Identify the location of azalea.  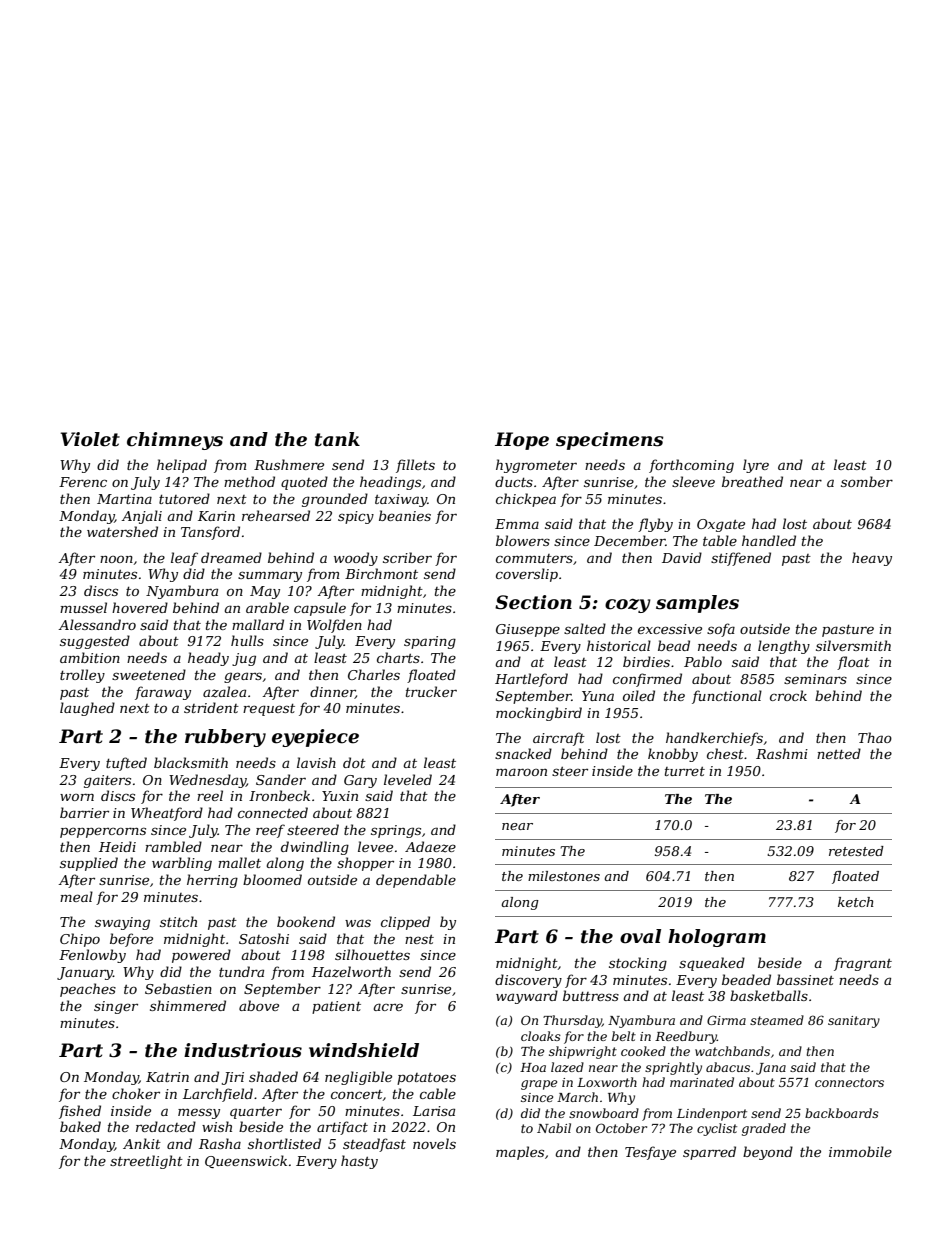
(224, 692).
